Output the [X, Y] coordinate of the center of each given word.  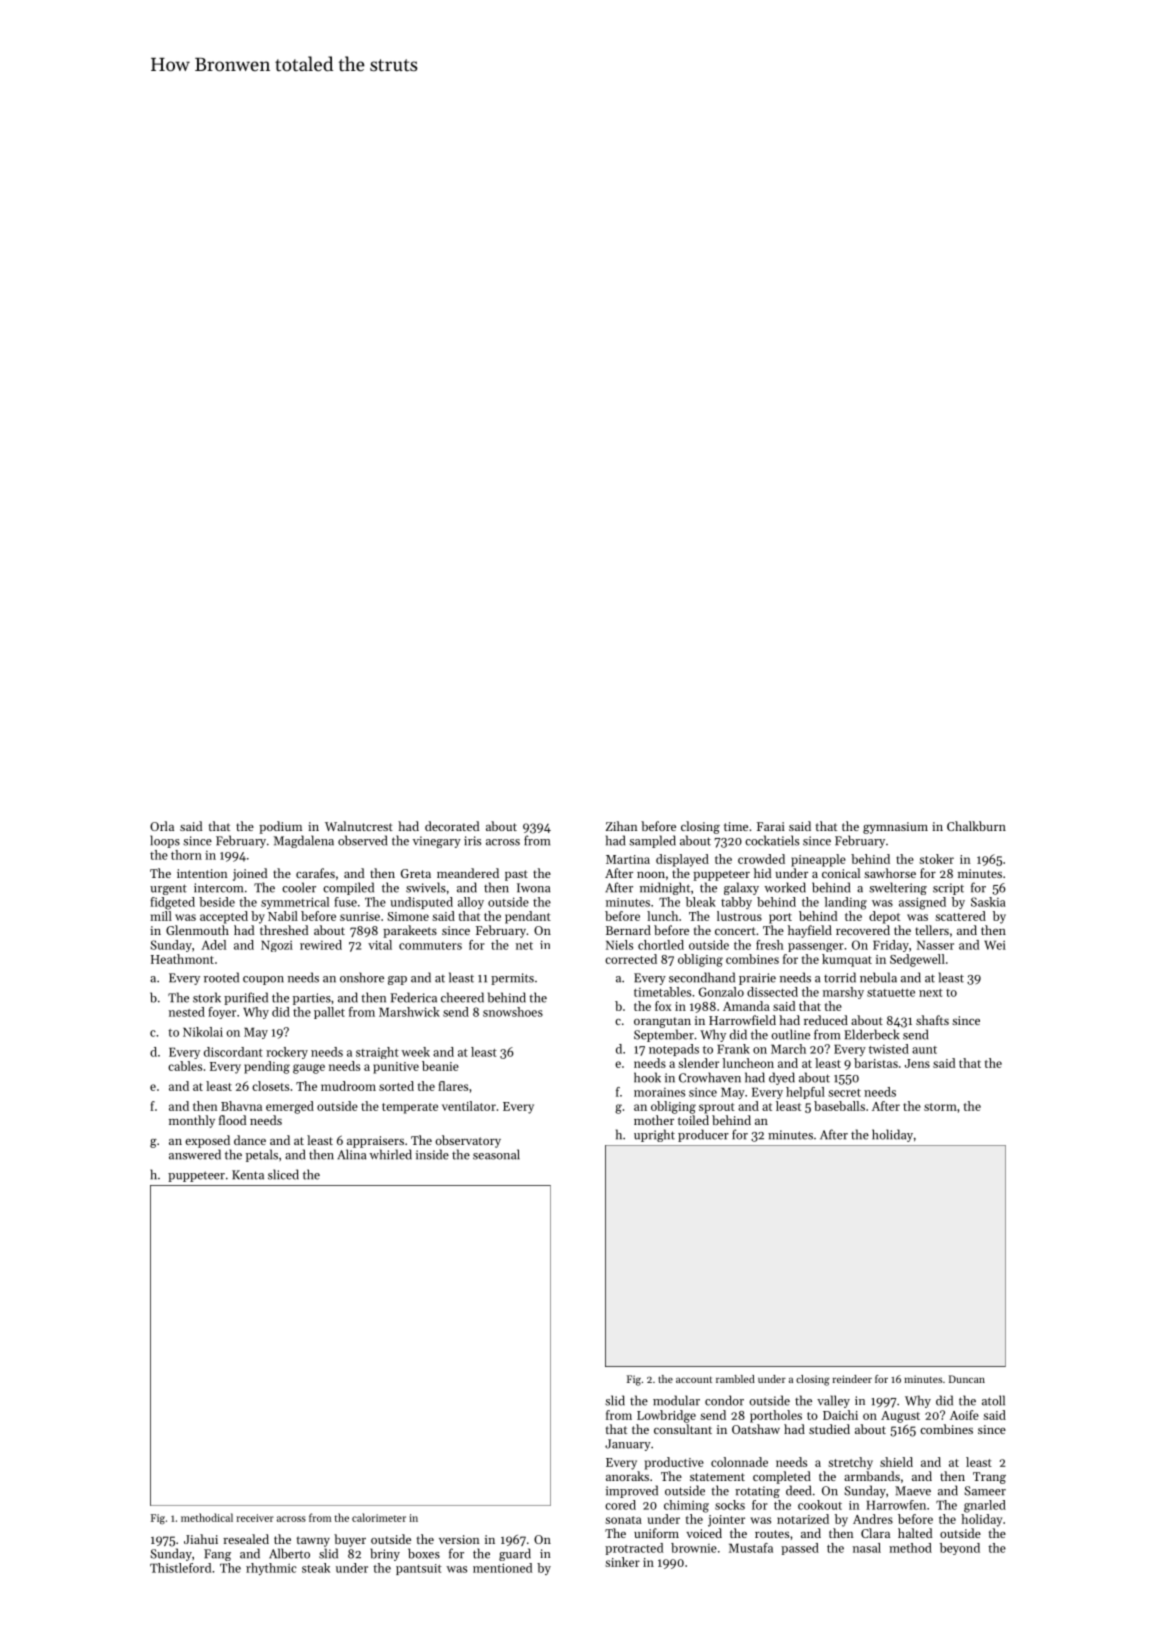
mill [161, 916]
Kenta [248, 1175]
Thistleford [180, 1568]
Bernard [628, 930]
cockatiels [772, 840]
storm [940, 1107]
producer [703, 1135]
